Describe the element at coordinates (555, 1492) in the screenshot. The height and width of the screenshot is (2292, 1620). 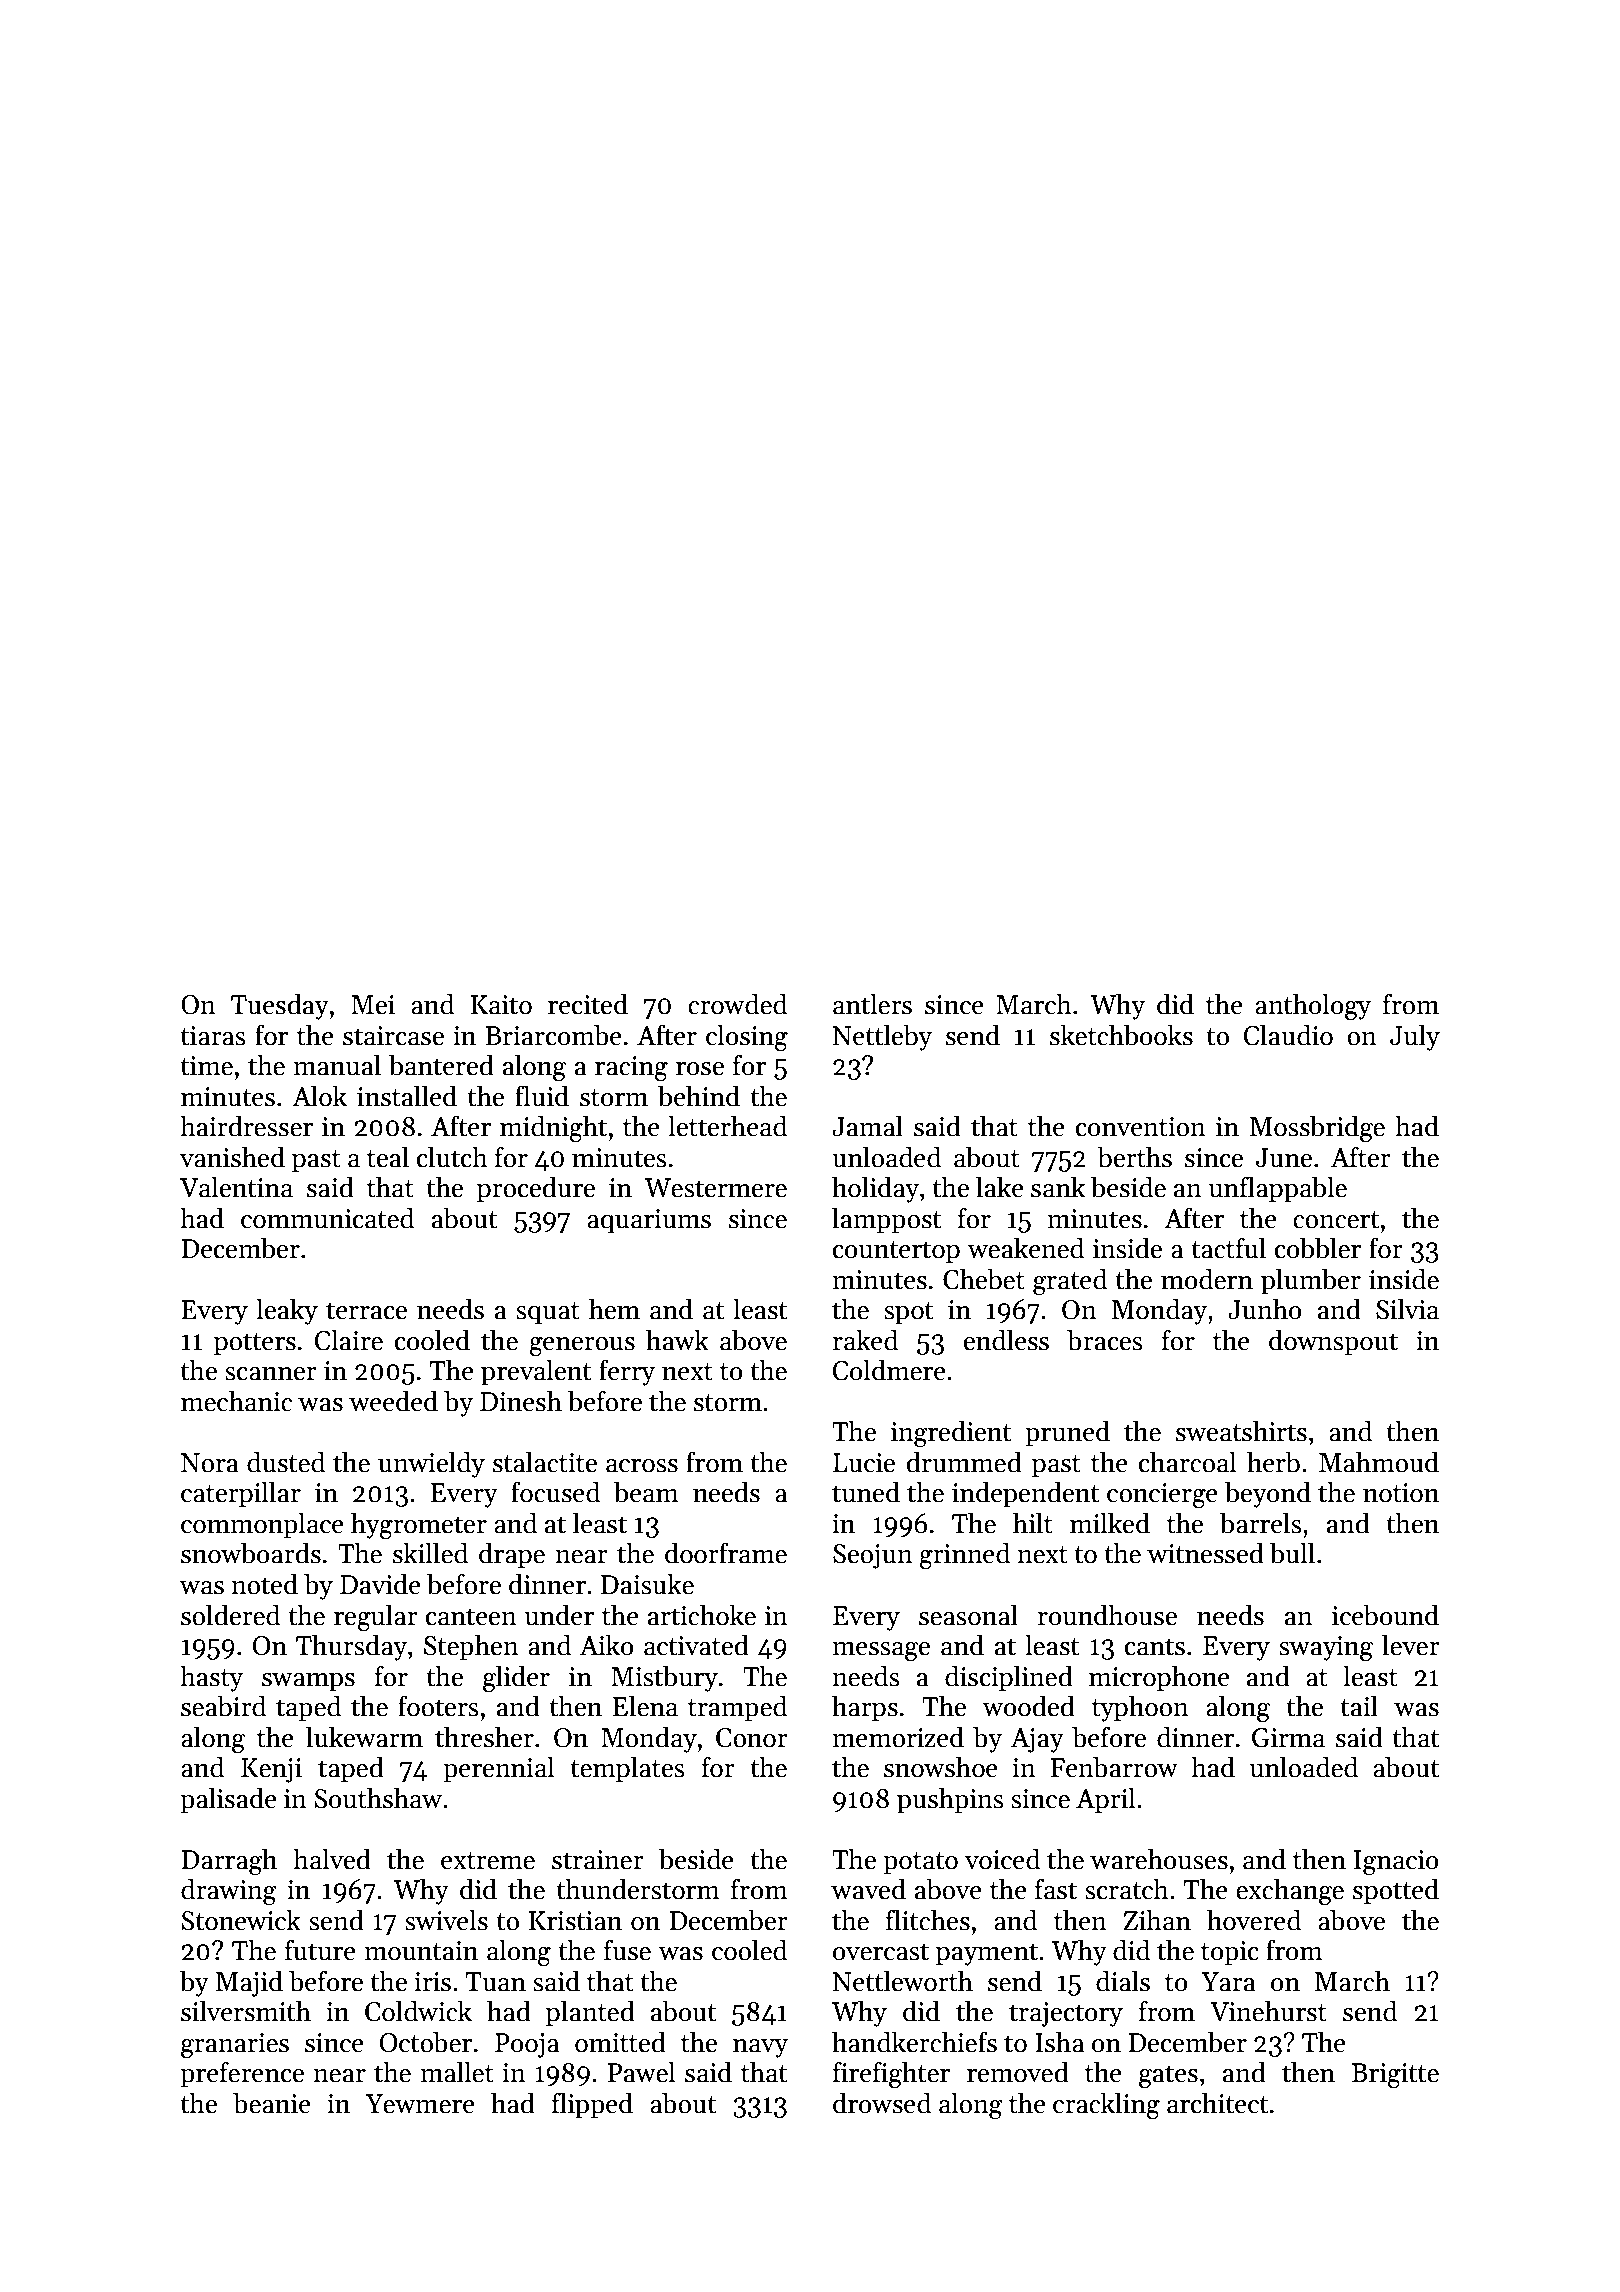
I see `focused` at that location.
